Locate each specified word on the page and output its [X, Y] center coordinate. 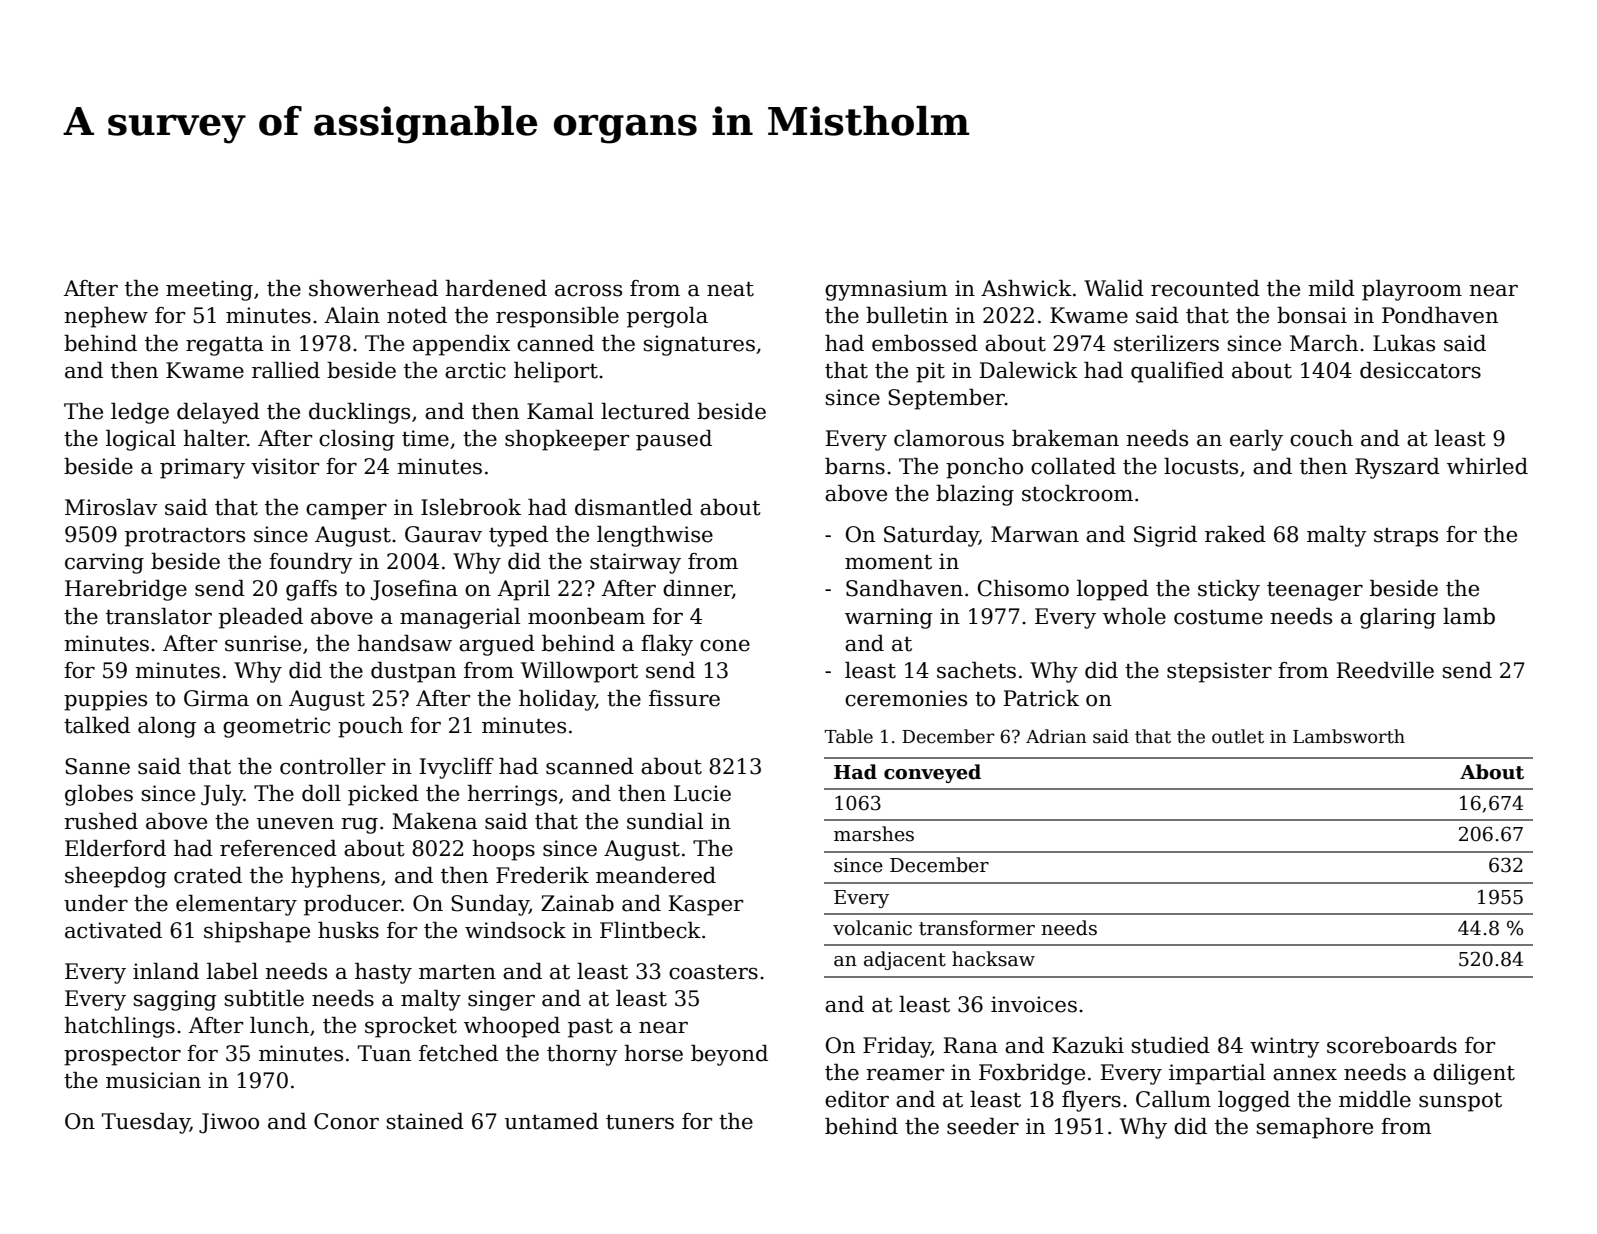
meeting [209, 290]
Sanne [97, 766]
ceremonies [906, 698]
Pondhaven [1440, 315]
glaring [1398, 618]
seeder [983, 1126]
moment [888, 562]
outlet [1238, 736]
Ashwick [1026, 288]
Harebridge [126, 590]
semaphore [1315, 1128]
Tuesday [146, 1123]
